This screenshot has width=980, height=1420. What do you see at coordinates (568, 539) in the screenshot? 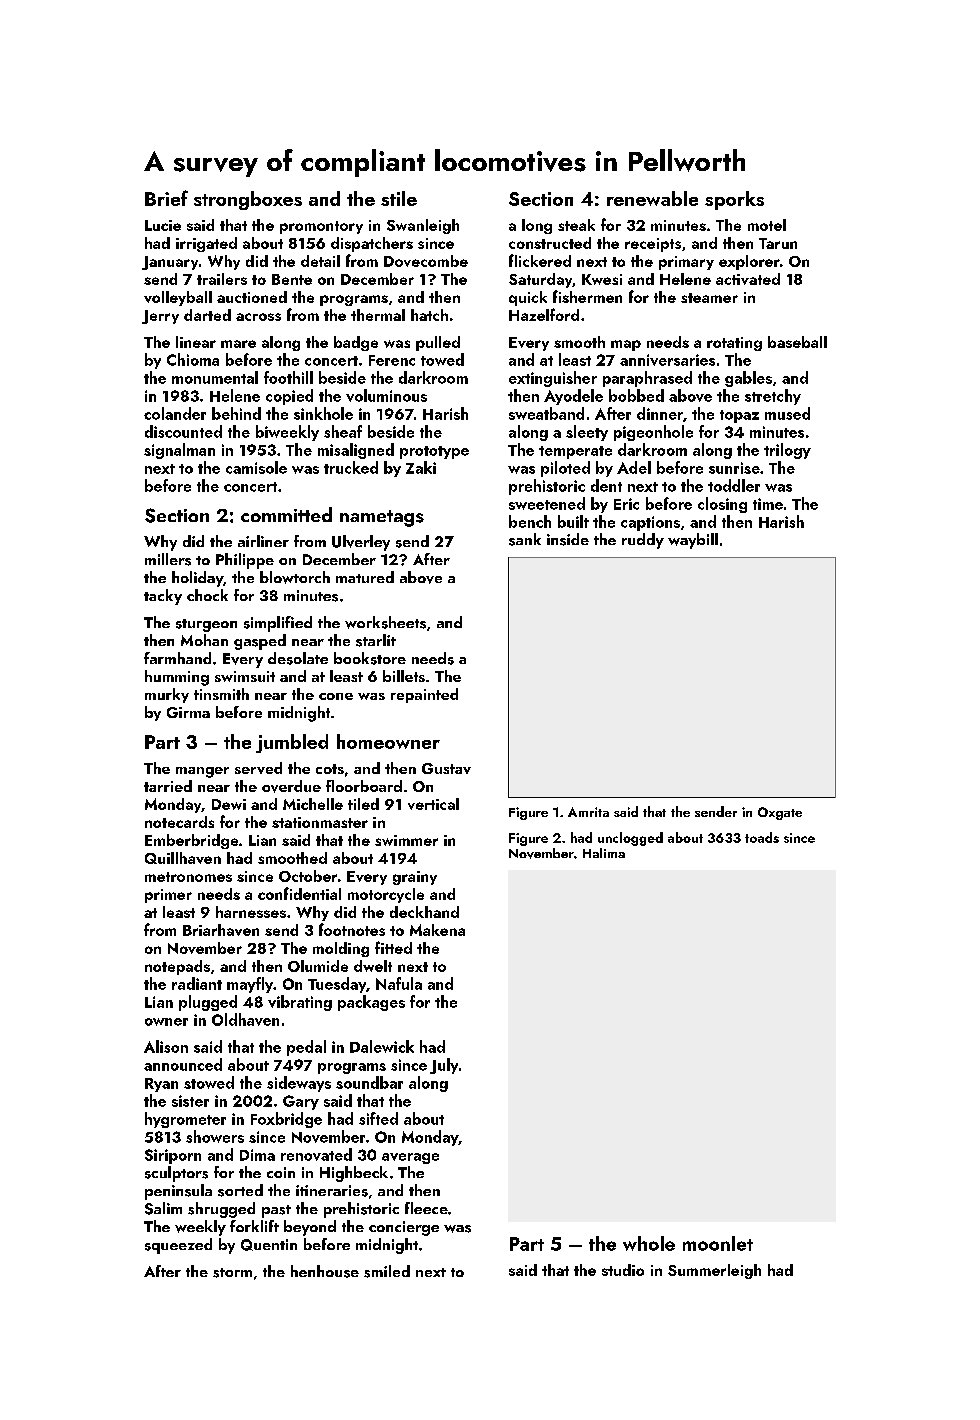
I see `inside` at bounding box center [568, 539].
